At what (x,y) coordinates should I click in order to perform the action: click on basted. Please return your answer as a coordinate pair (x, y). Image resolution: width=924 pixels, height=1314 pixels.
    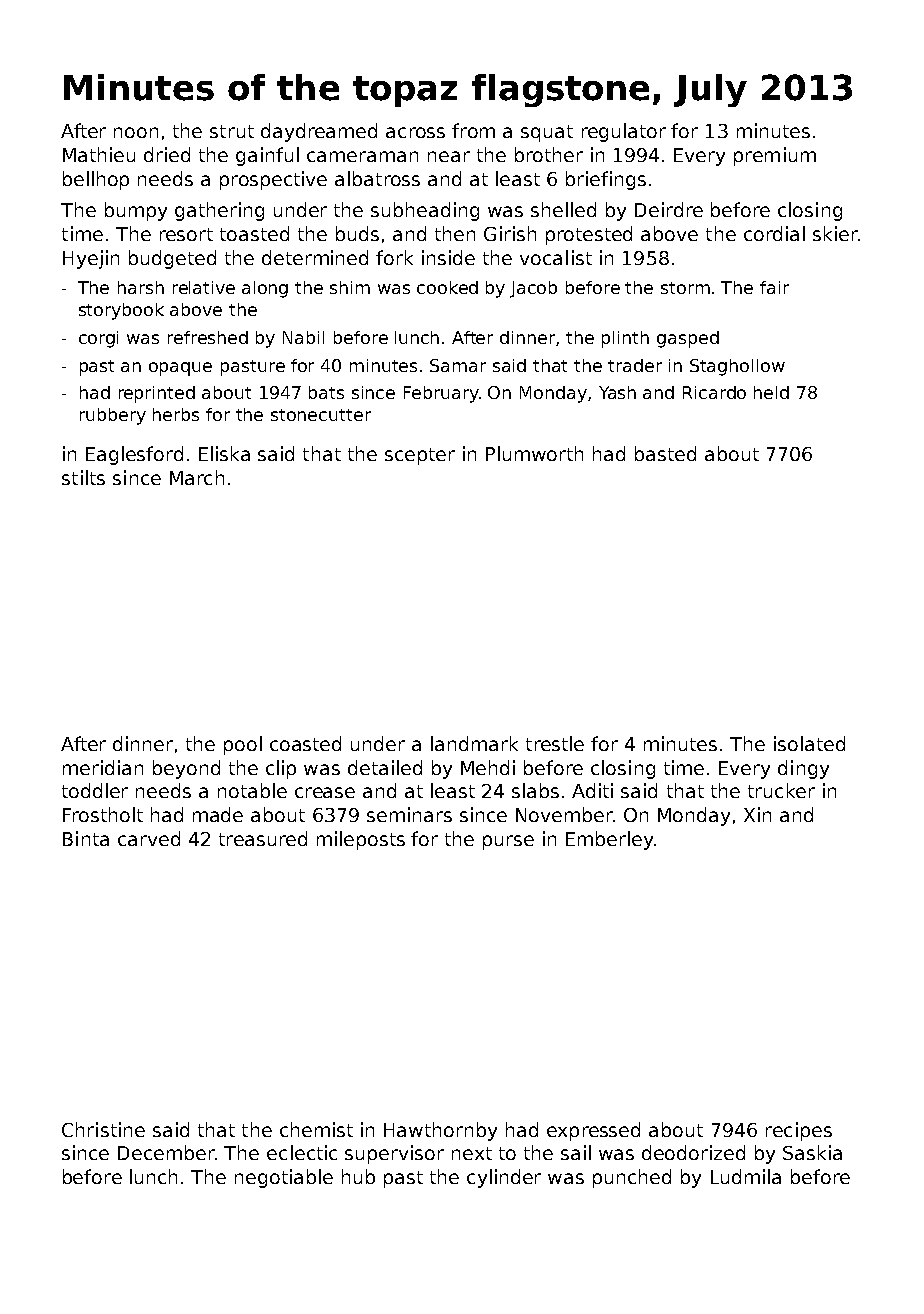
    Looking at the image, I should click on (665, 453).
